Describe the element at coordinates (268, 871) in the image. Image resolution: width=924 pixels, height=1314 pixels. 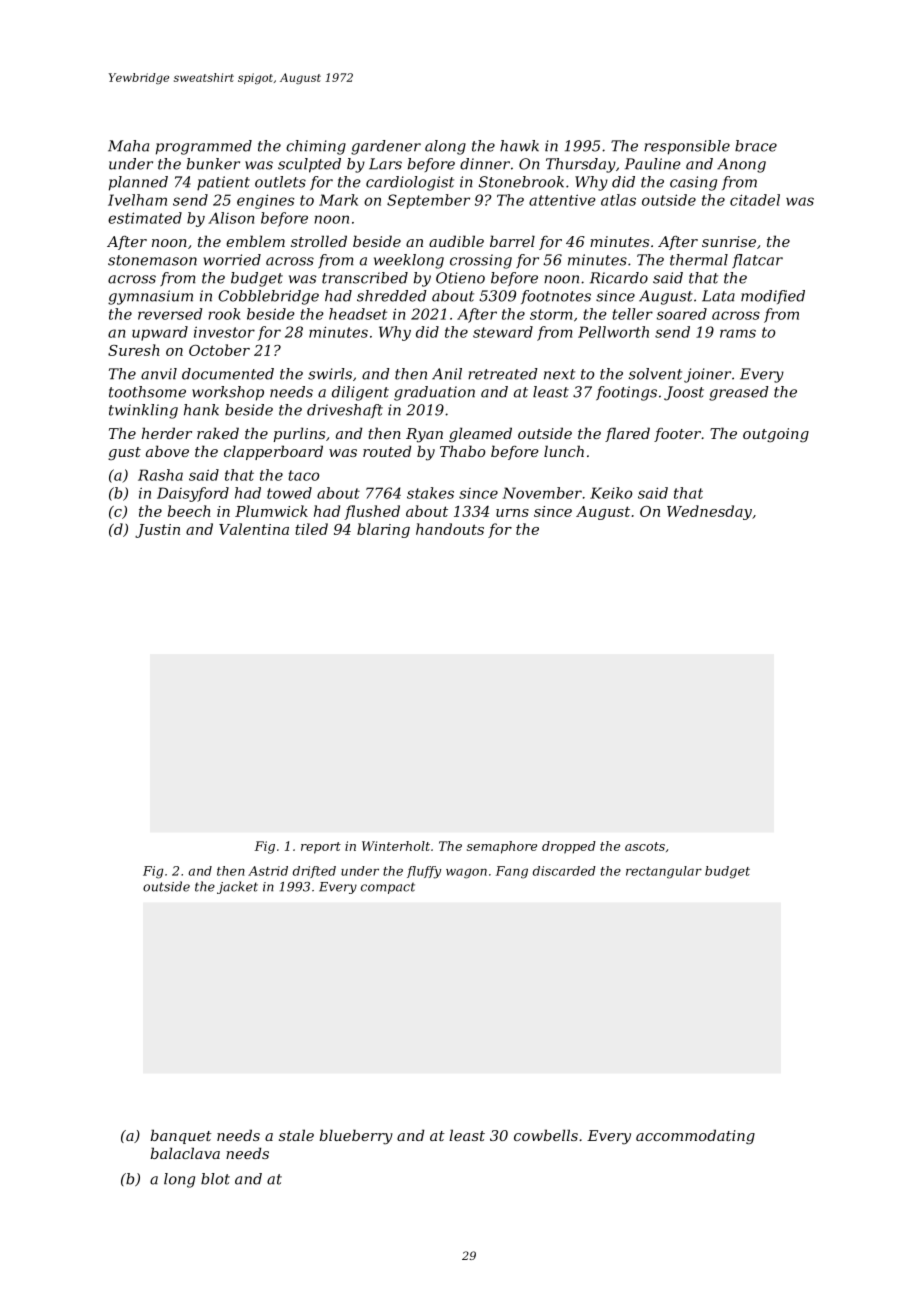
I see `Astrid` at that location.
